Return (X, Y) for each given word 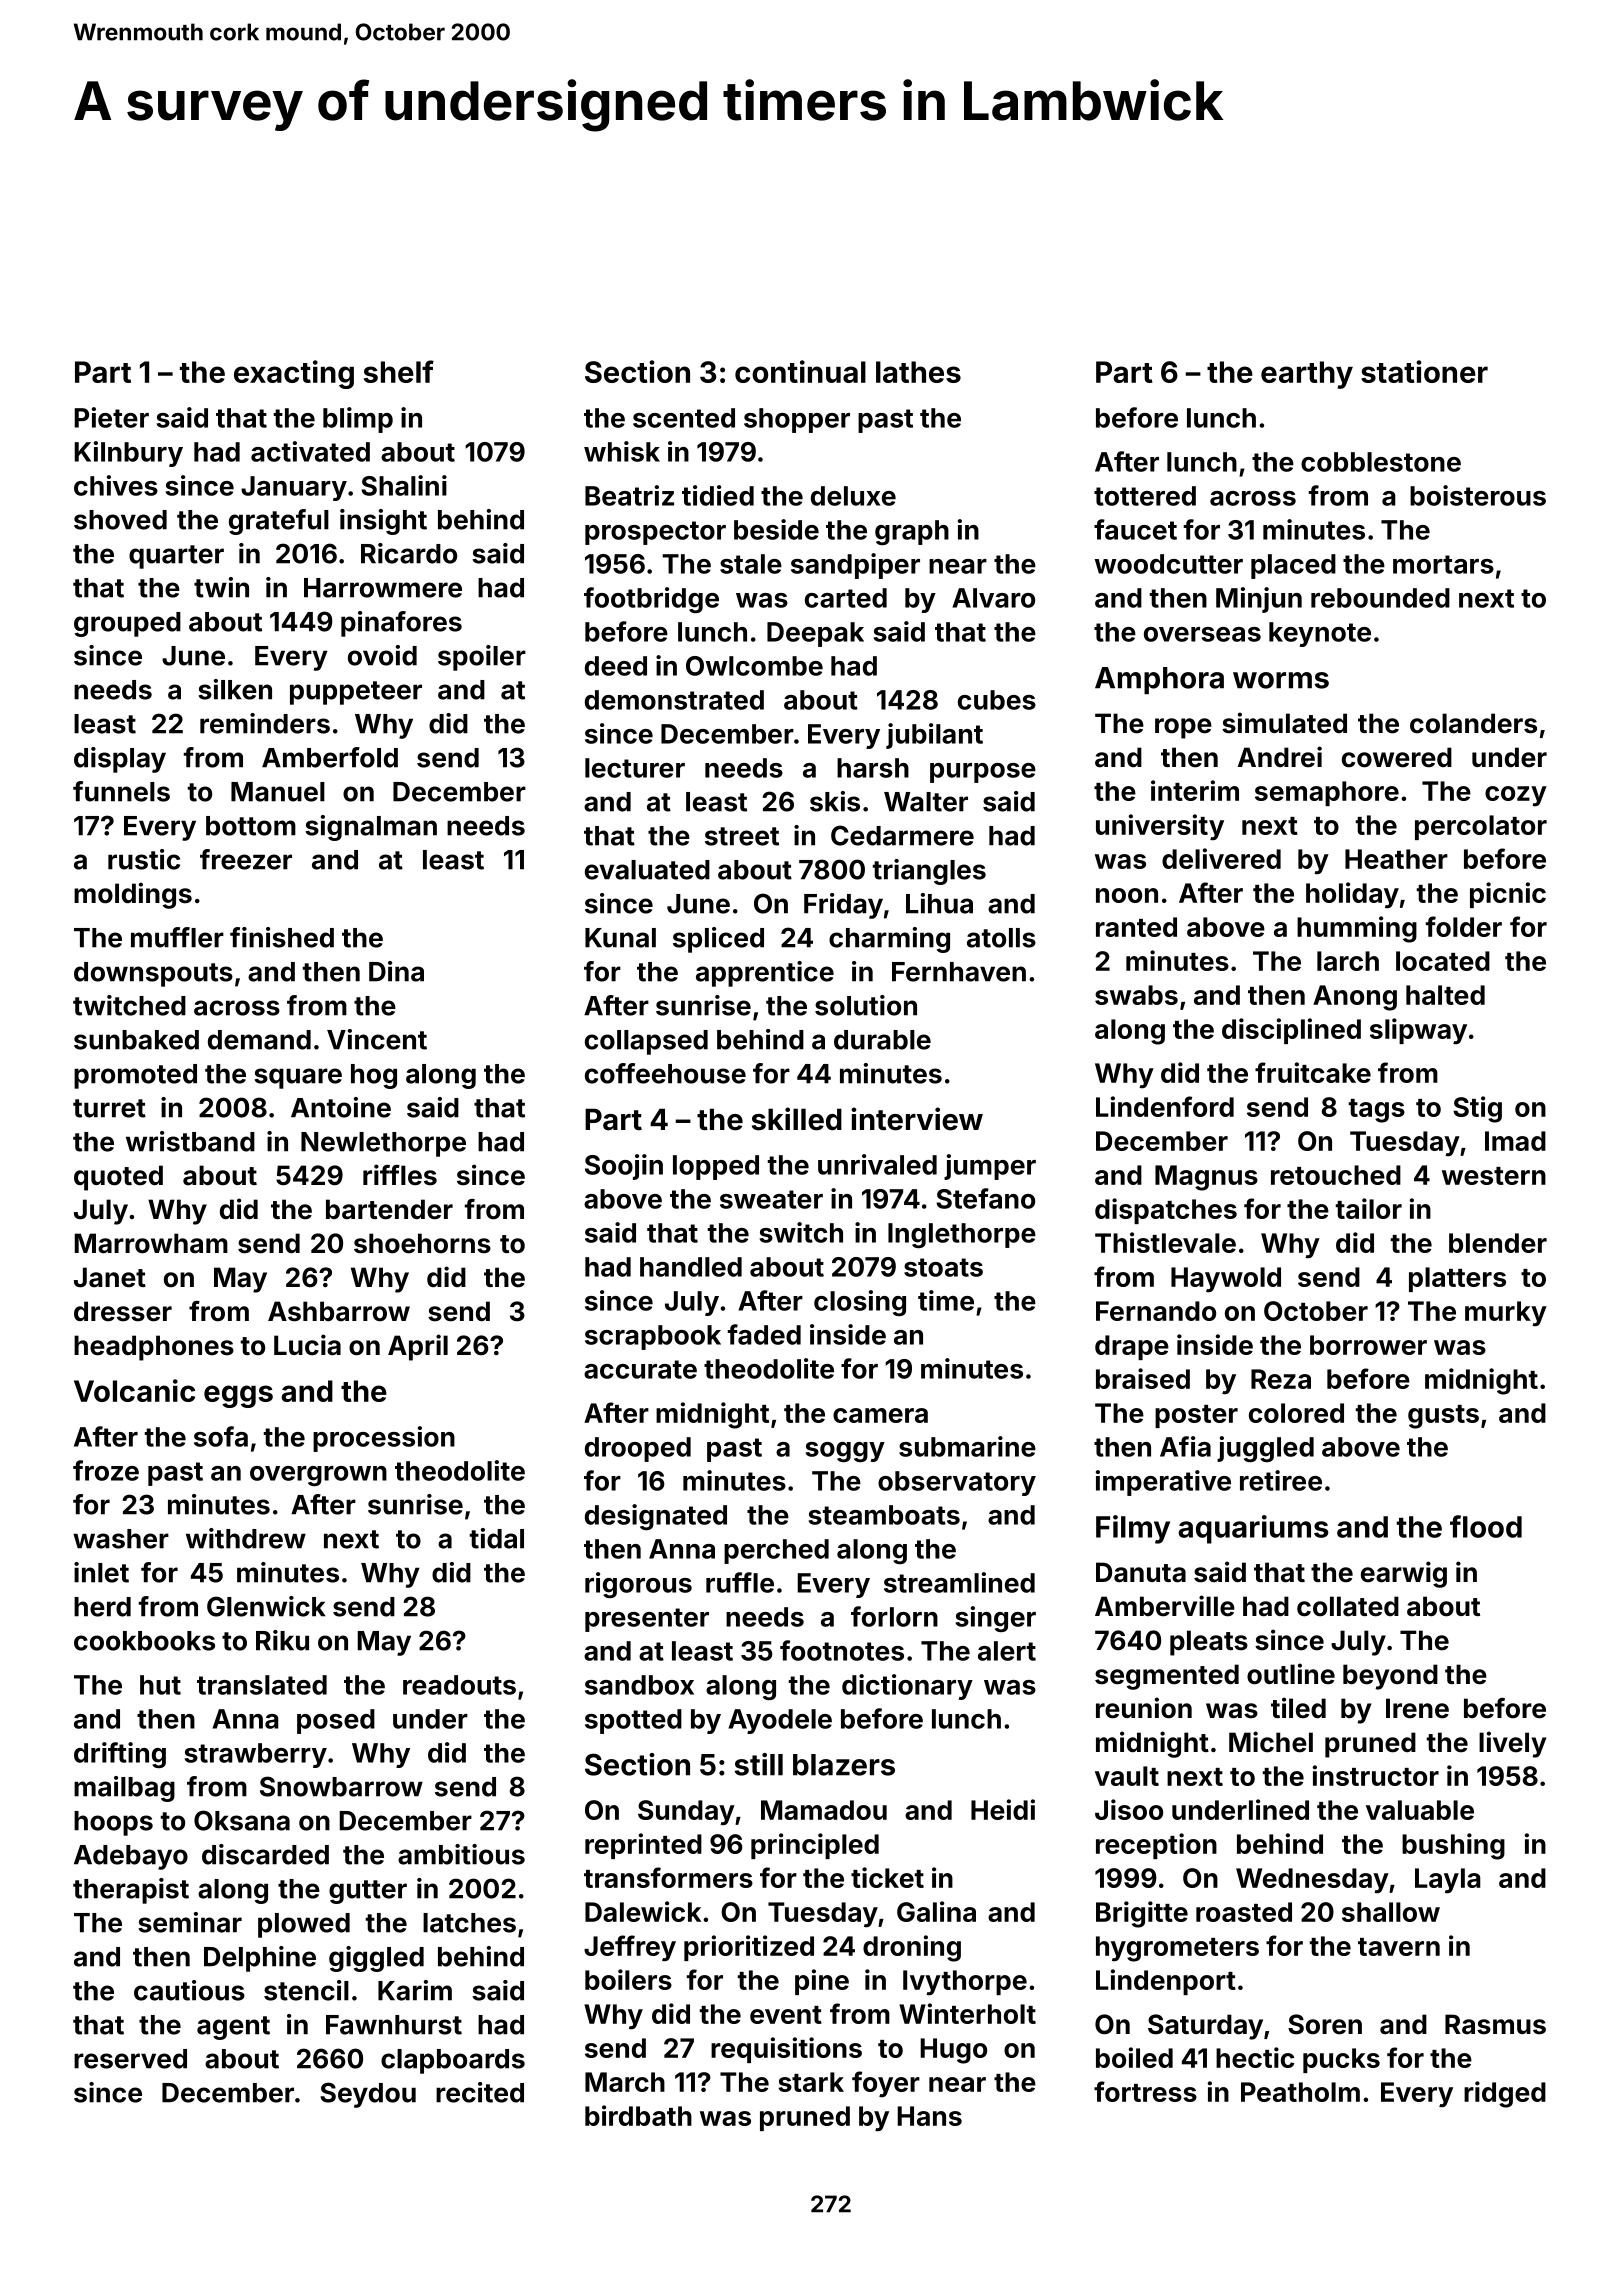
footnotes (842, 1650)
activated (310, 451)
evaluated (647, 870)
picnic (1508, 895)
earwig (1404, 1574)
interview (917, 1119)
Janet (110, 1277)
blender (1498, 1243)
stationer (1424, 371)
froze (106, 1470)
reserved (130, 2059)
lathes (918, 372)
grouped (127, 624)
